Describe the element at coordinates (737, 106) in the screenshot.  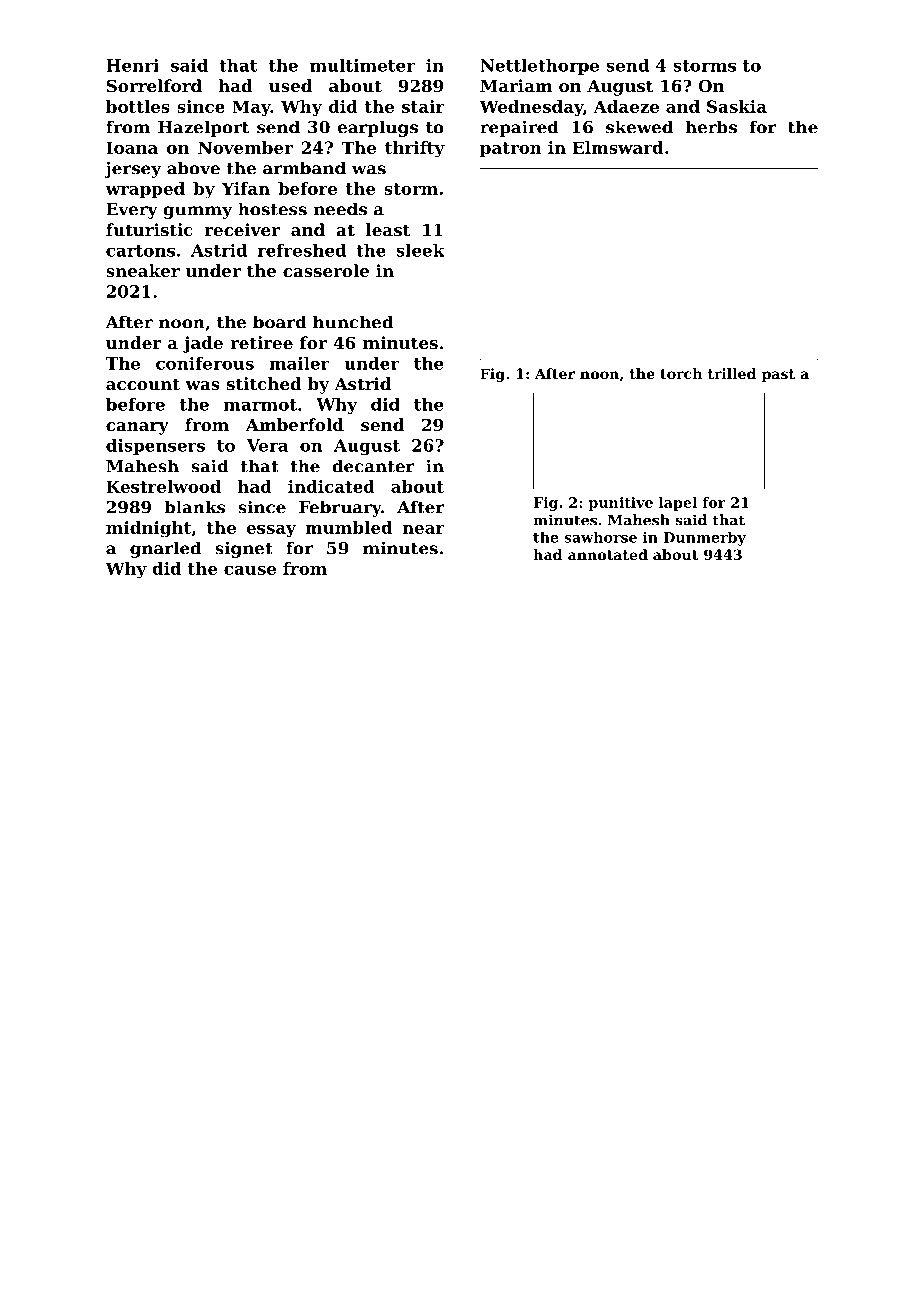
I see `Saskia` at that location.
